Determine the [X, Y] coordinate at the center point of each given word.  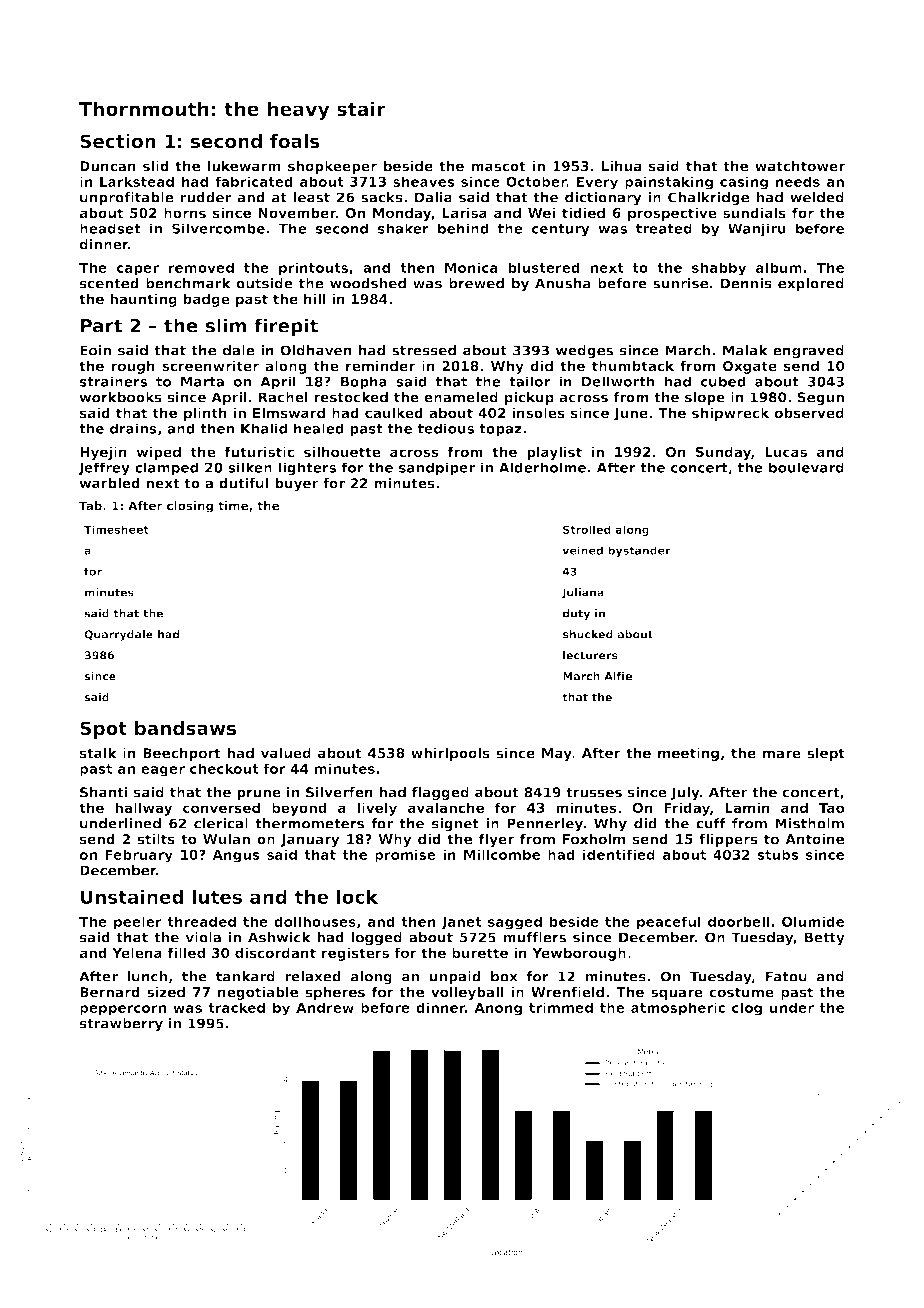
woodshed [368, 283]
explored [811, 284]
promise [405, 856]
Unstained [132, 896]
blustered [544, 267]
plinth [205, 414]
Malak [745, 350]
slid [156, 166]
